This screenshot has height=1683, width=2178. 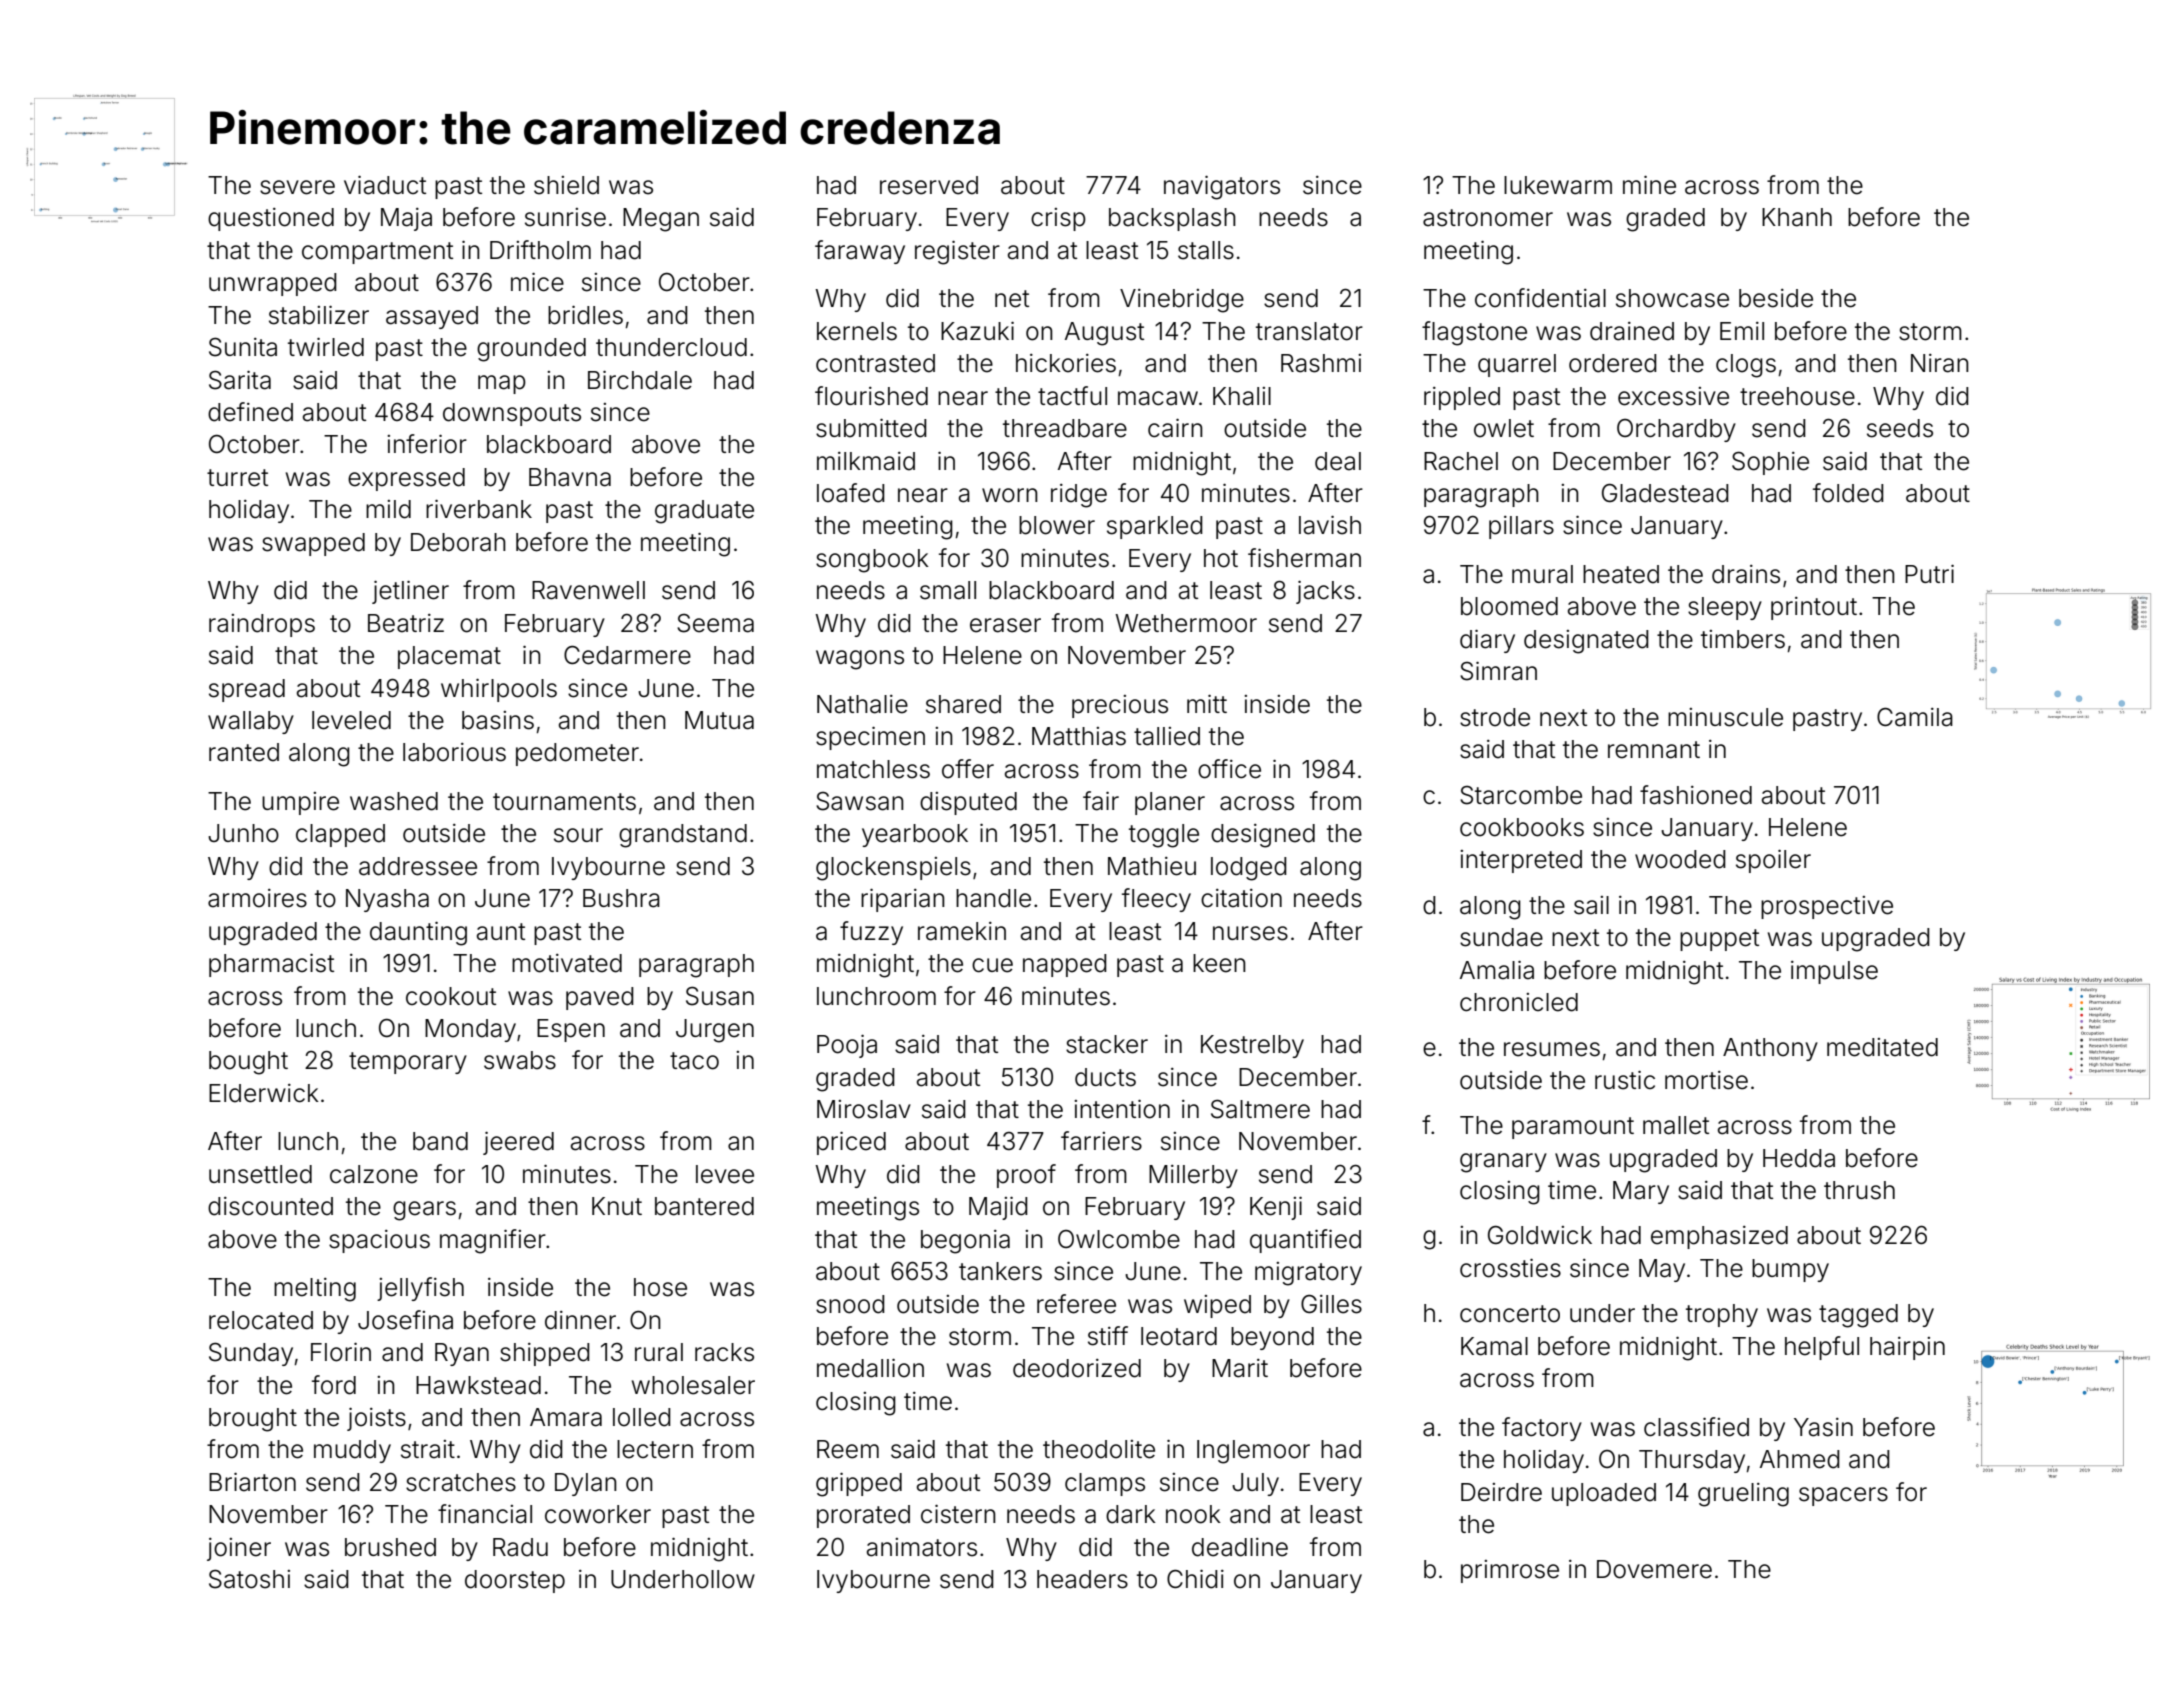 What do you see at coordinates (929, 185) in the screenshot?
I see `reserved` at bounding box center [929, 185].
